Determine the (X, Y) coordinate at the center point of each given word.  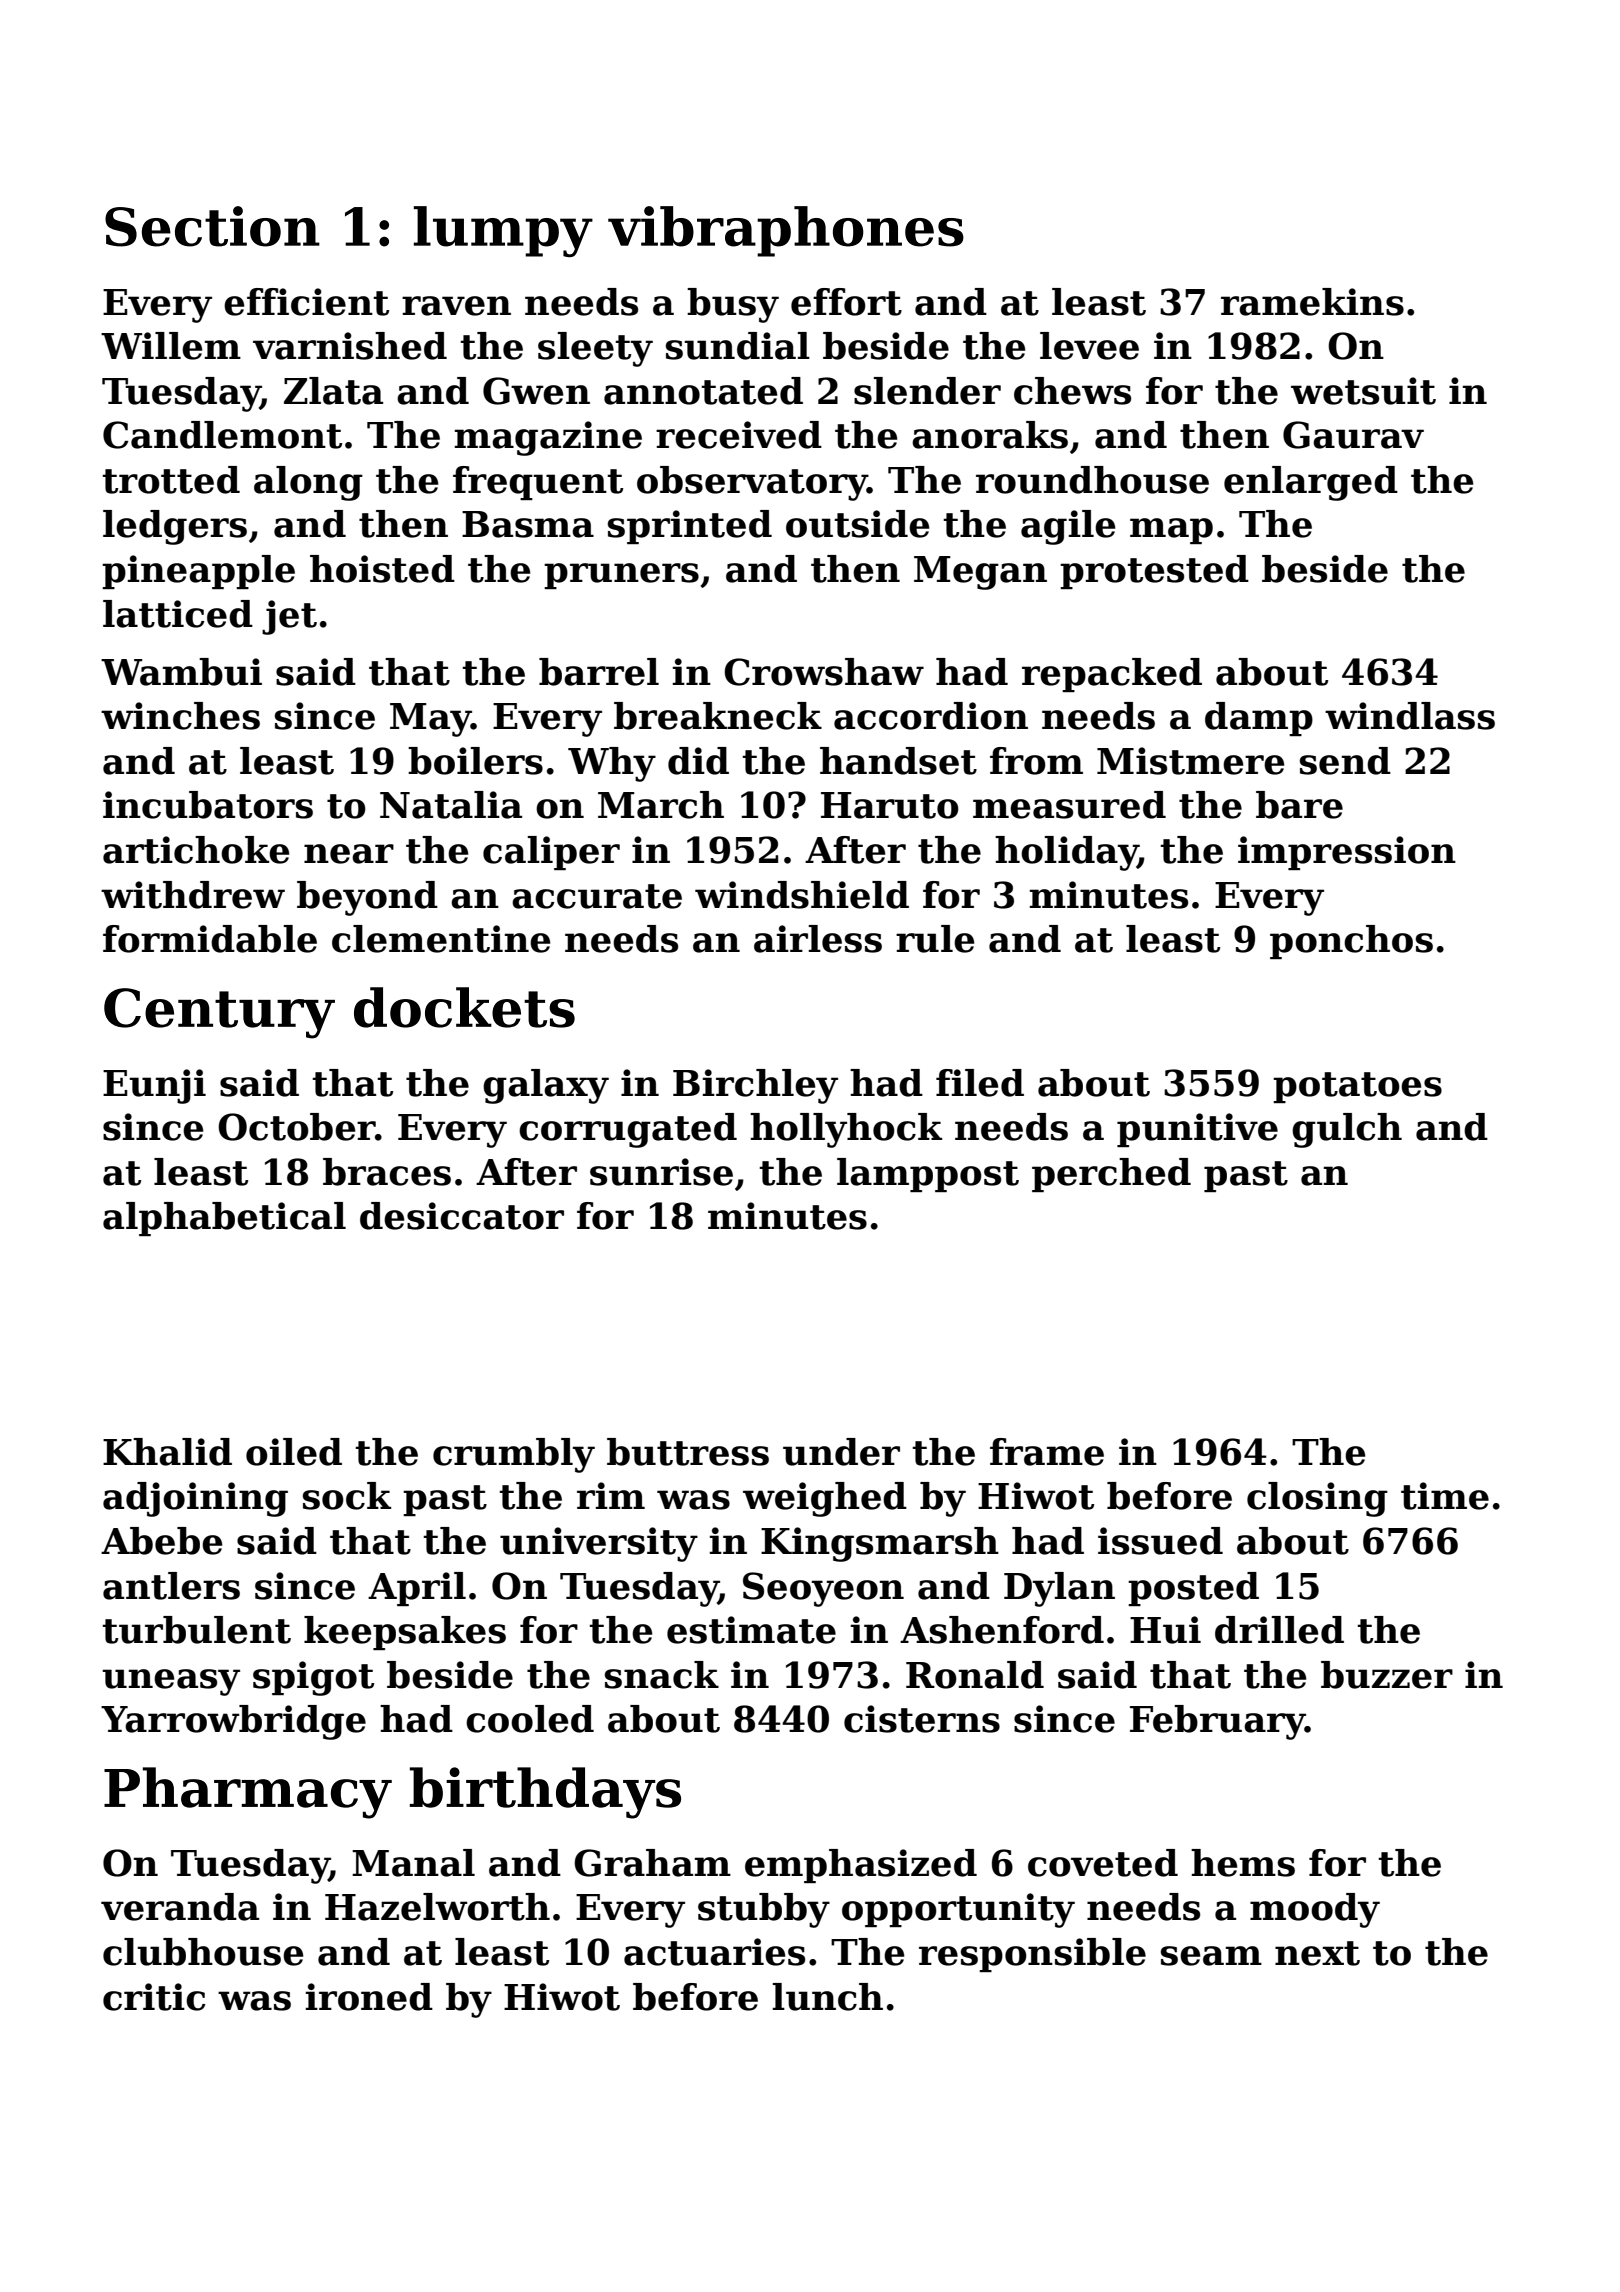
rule (935, 939)
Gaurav (1353, 435)
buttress (688, 1452)
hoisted (382, 569)
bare (1299, 805)
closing (1317, 1499)
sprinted (690, 527)
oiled (294, 1452)
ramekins (1312, 302)
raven (456, 306)
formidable (210, 939)
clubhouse (203, 1952)
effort (846, 302)
